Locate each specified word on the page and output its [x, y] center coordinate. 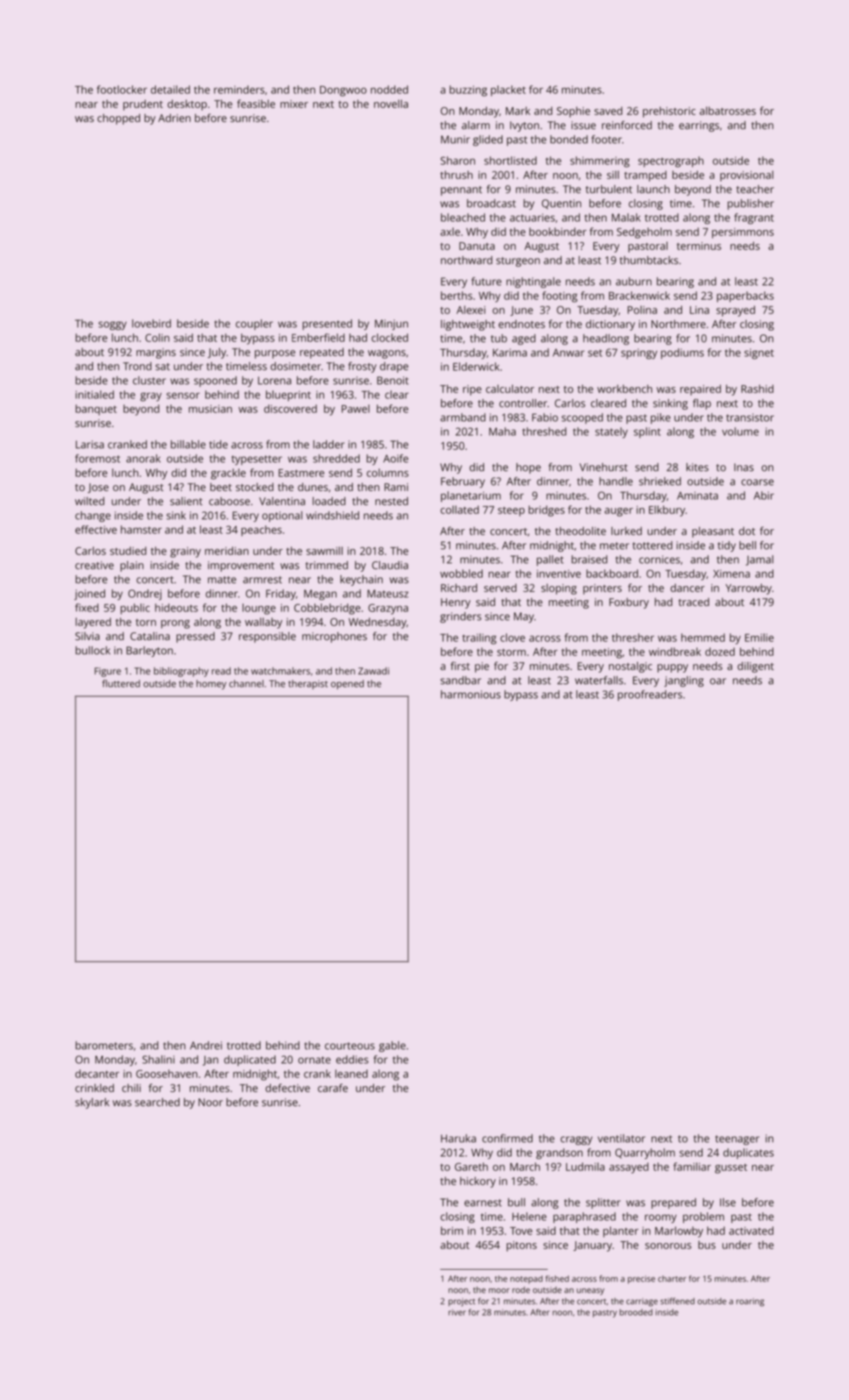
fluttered [121, 683]
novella [391, 103]
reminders [239, 89]
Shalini [158, 1059]
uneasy [590, 1291]
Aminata [697, 496]
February [463, 482]
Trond [137, 366]
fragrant [754, 218]
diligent [755, 667]
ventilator [621, 1138]
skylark [92, 1103]
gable [392, 1046]
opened [347, 685]
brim [452, 1230]
